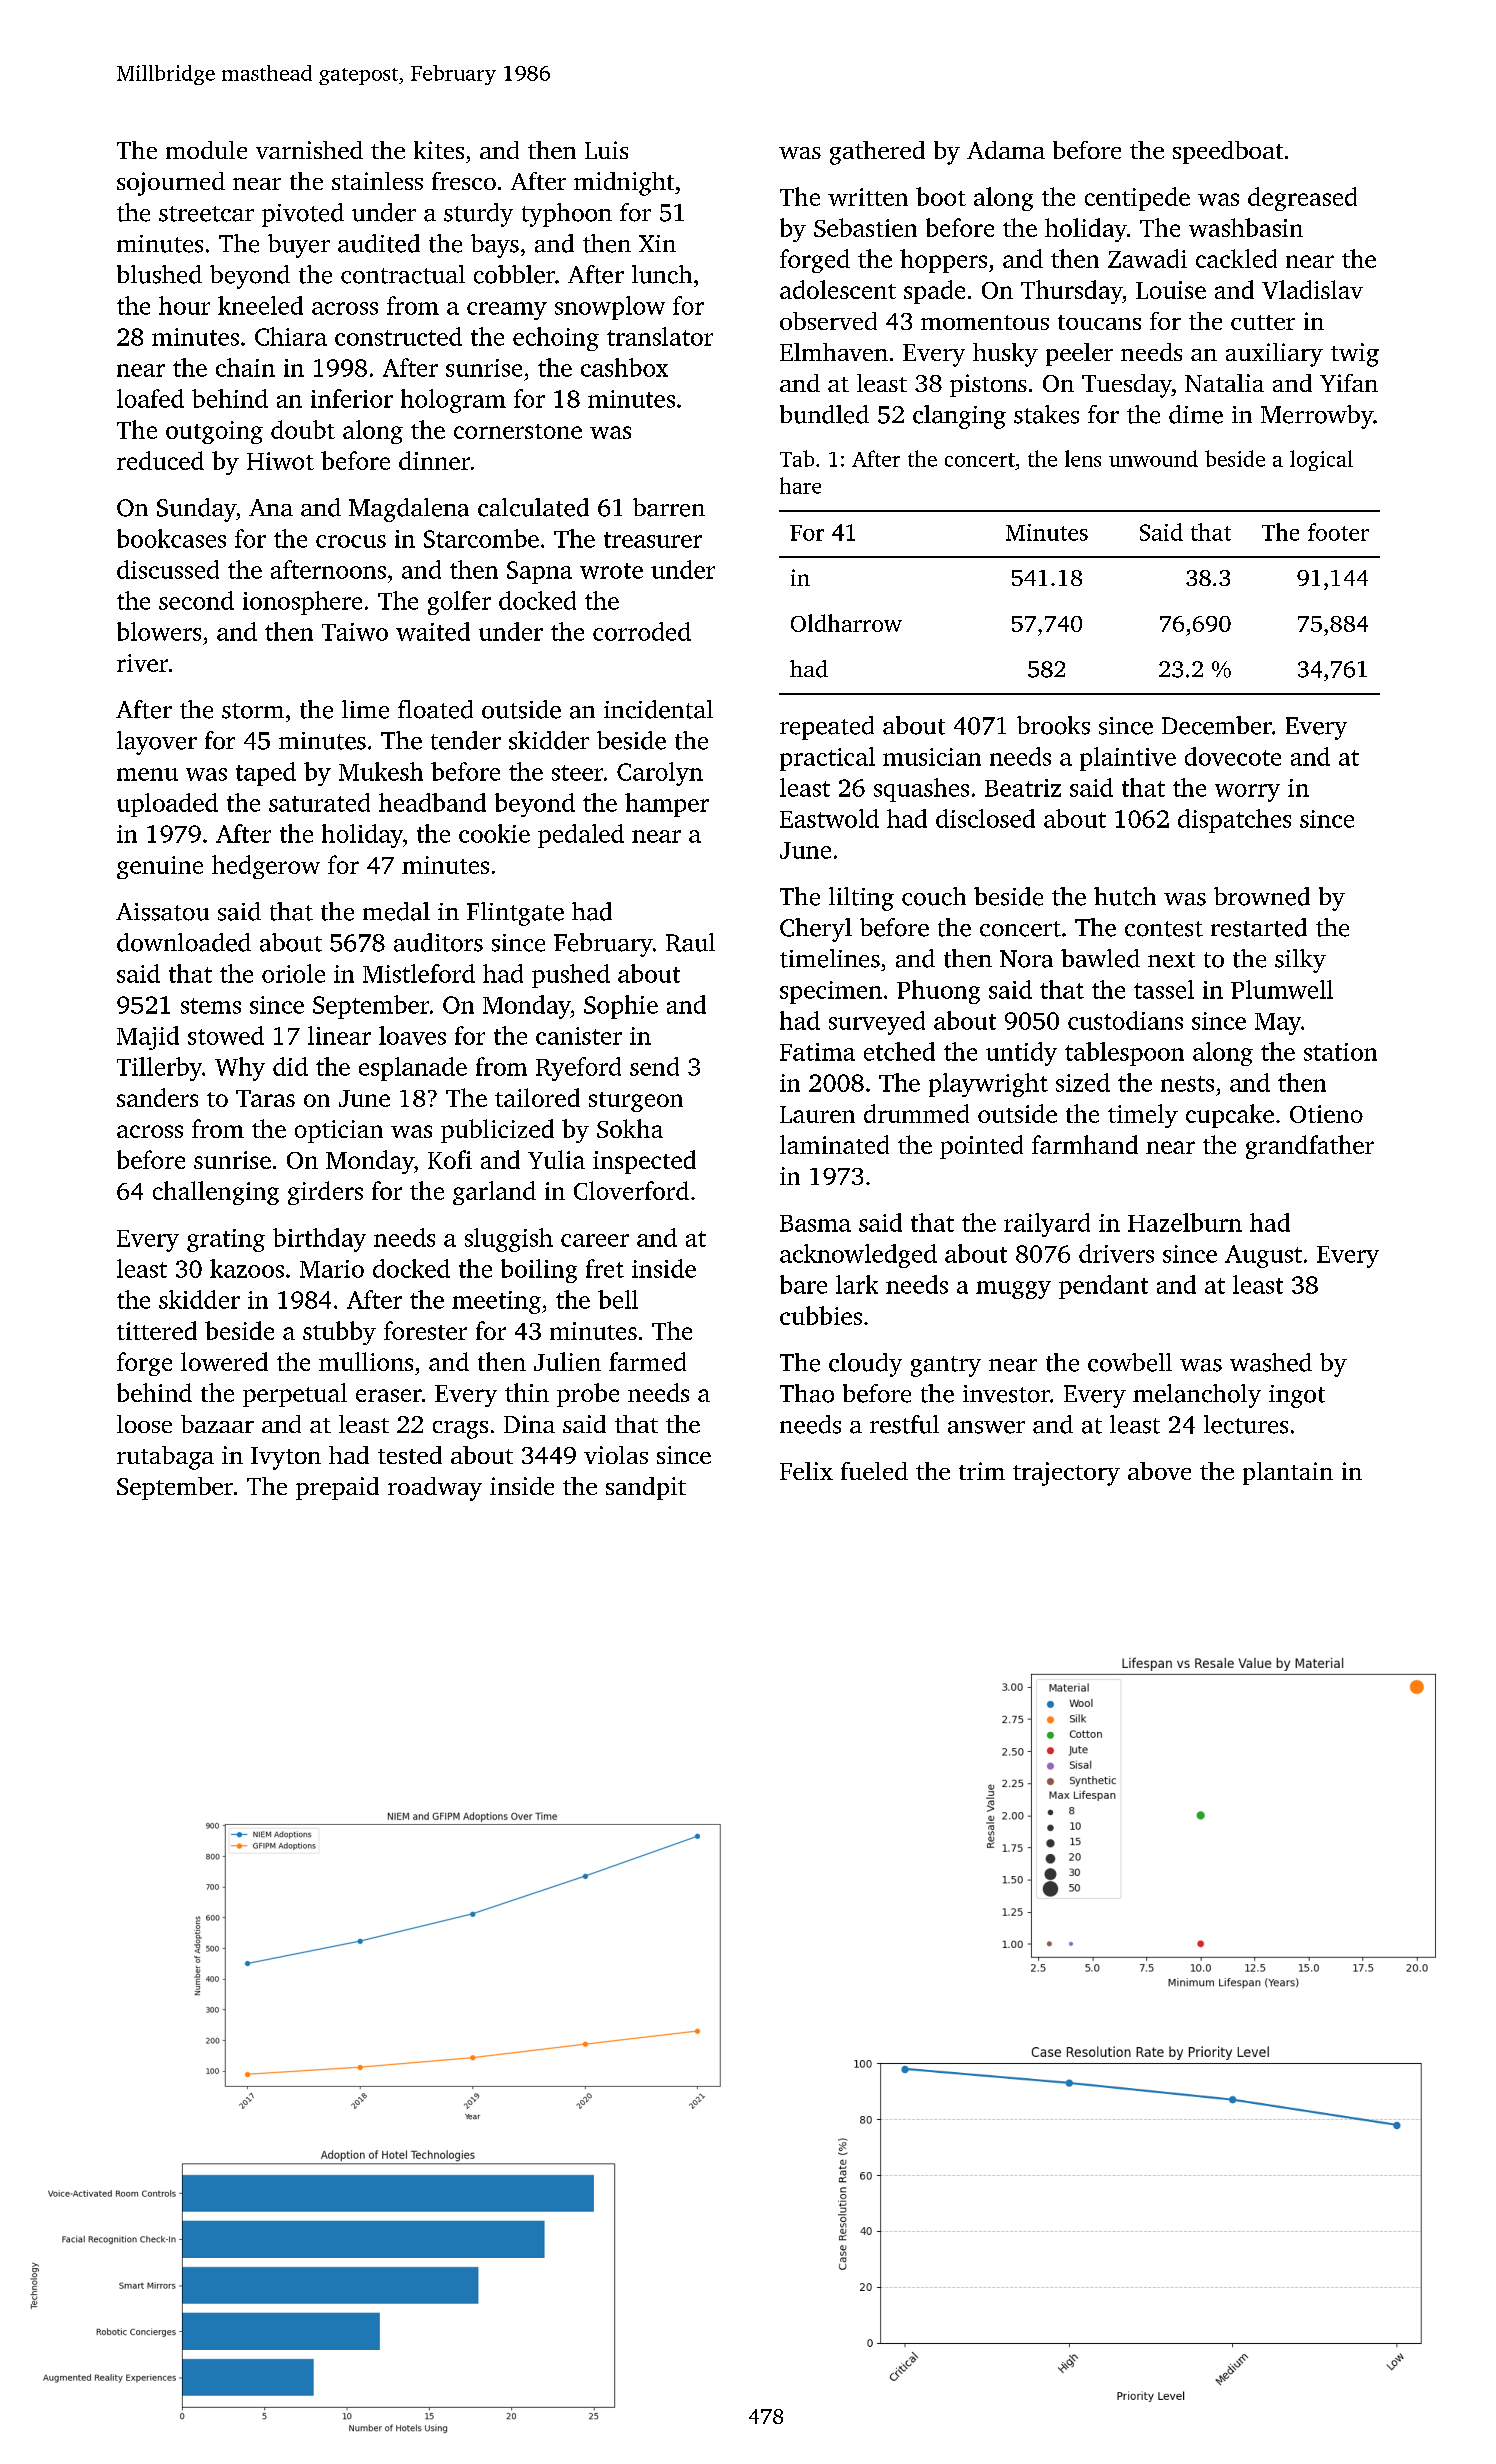  Describe the element at coordinates (1153, 458) in the screenshot. I see `unwound` at that location.
